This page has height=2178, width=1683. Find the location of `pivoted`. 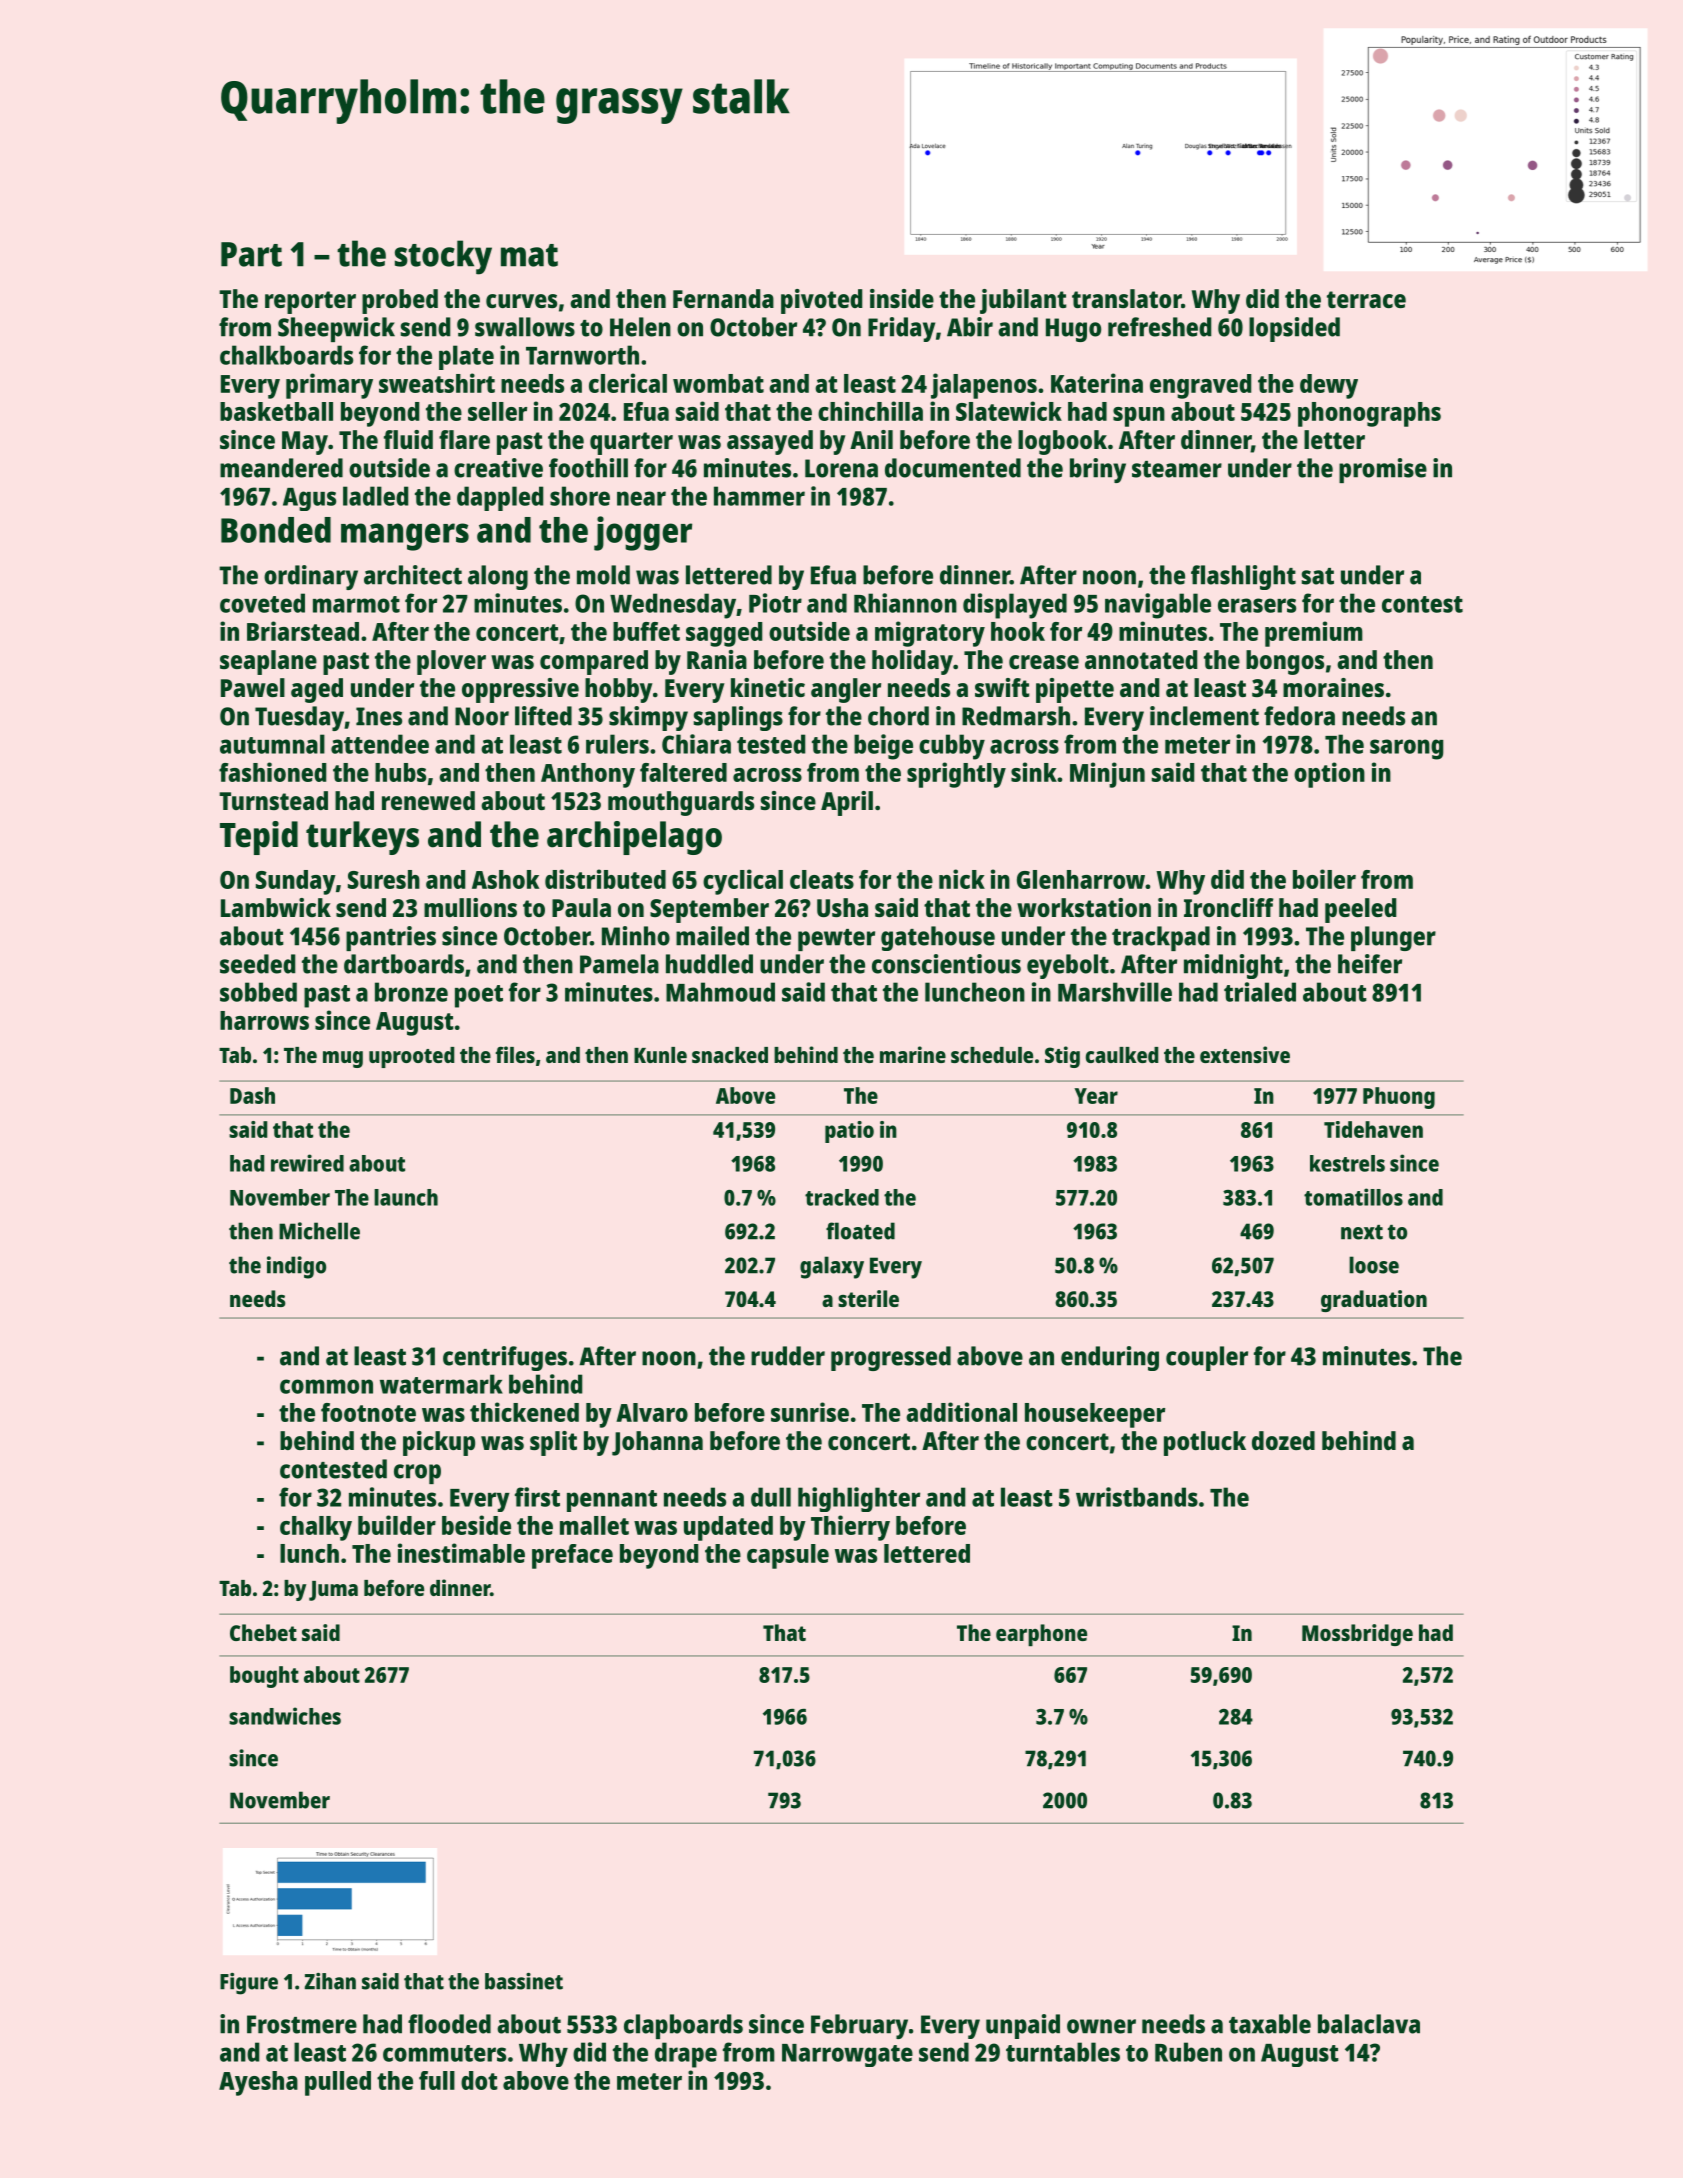

pivoted is located at coordinates (822, 301).
